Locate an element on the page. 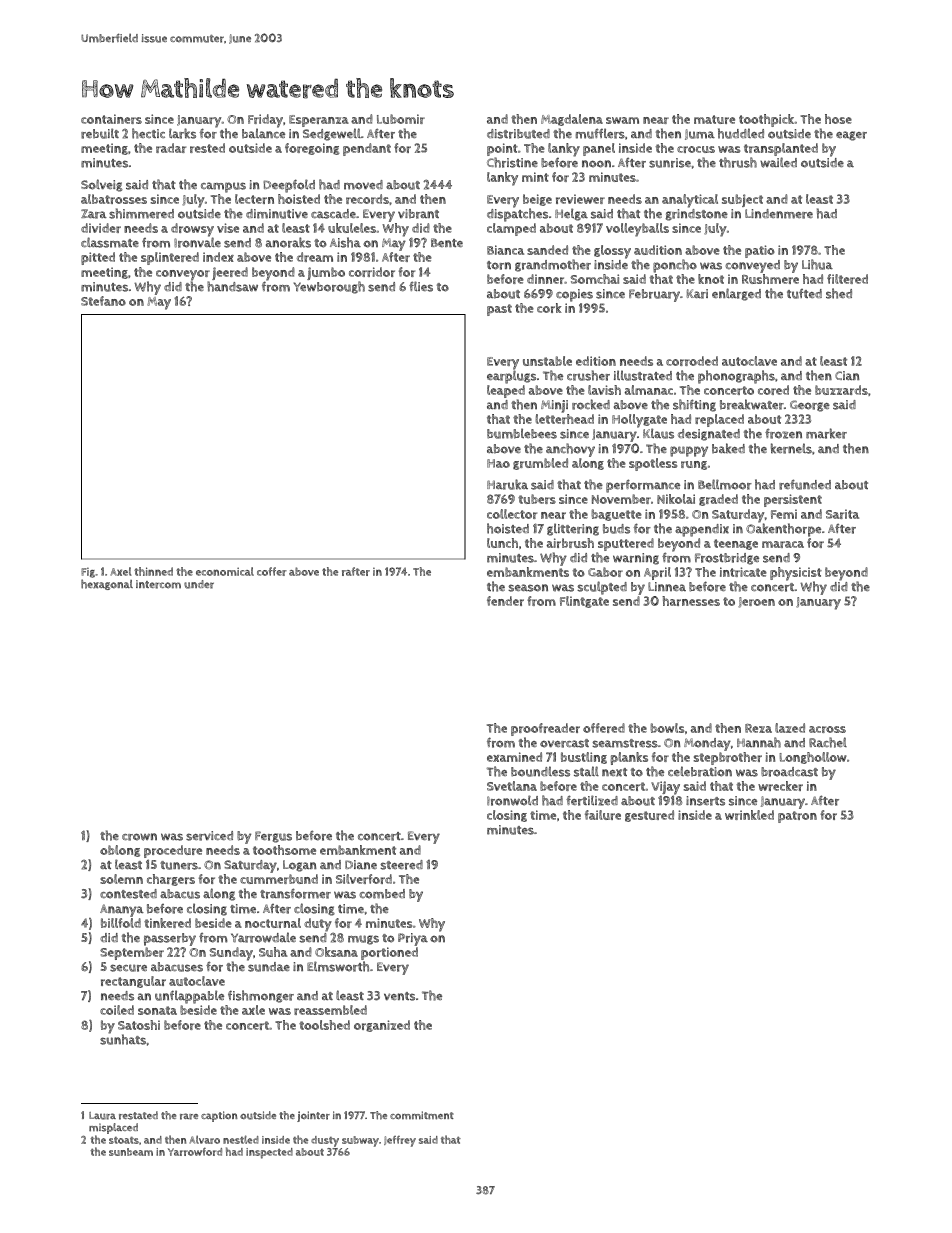 The image size is (952, 1233). failure is located at coordinates (603, 815).
